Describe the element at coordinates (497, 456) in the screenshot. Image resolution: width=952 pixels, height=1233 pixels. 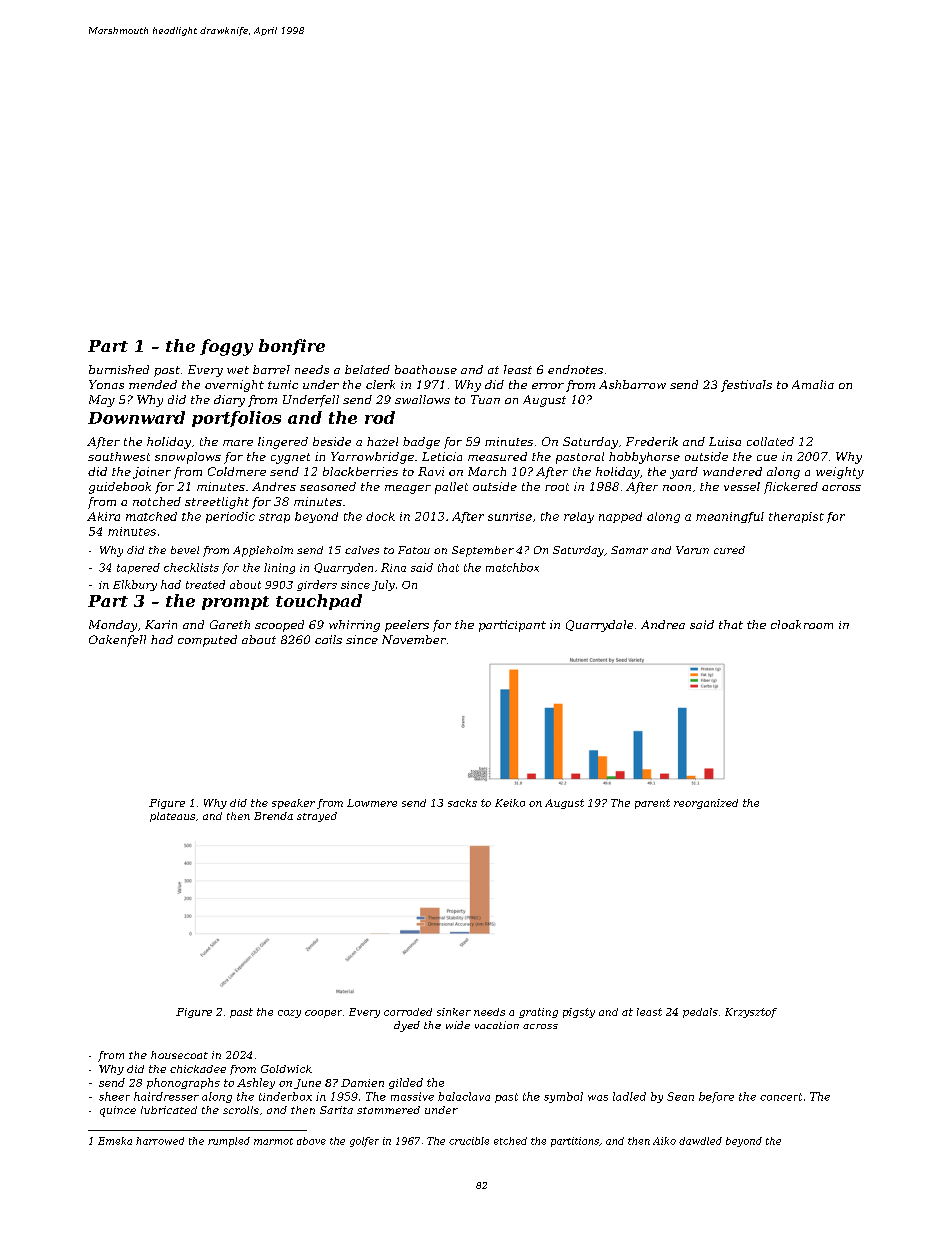
I see `measured` at that location.
